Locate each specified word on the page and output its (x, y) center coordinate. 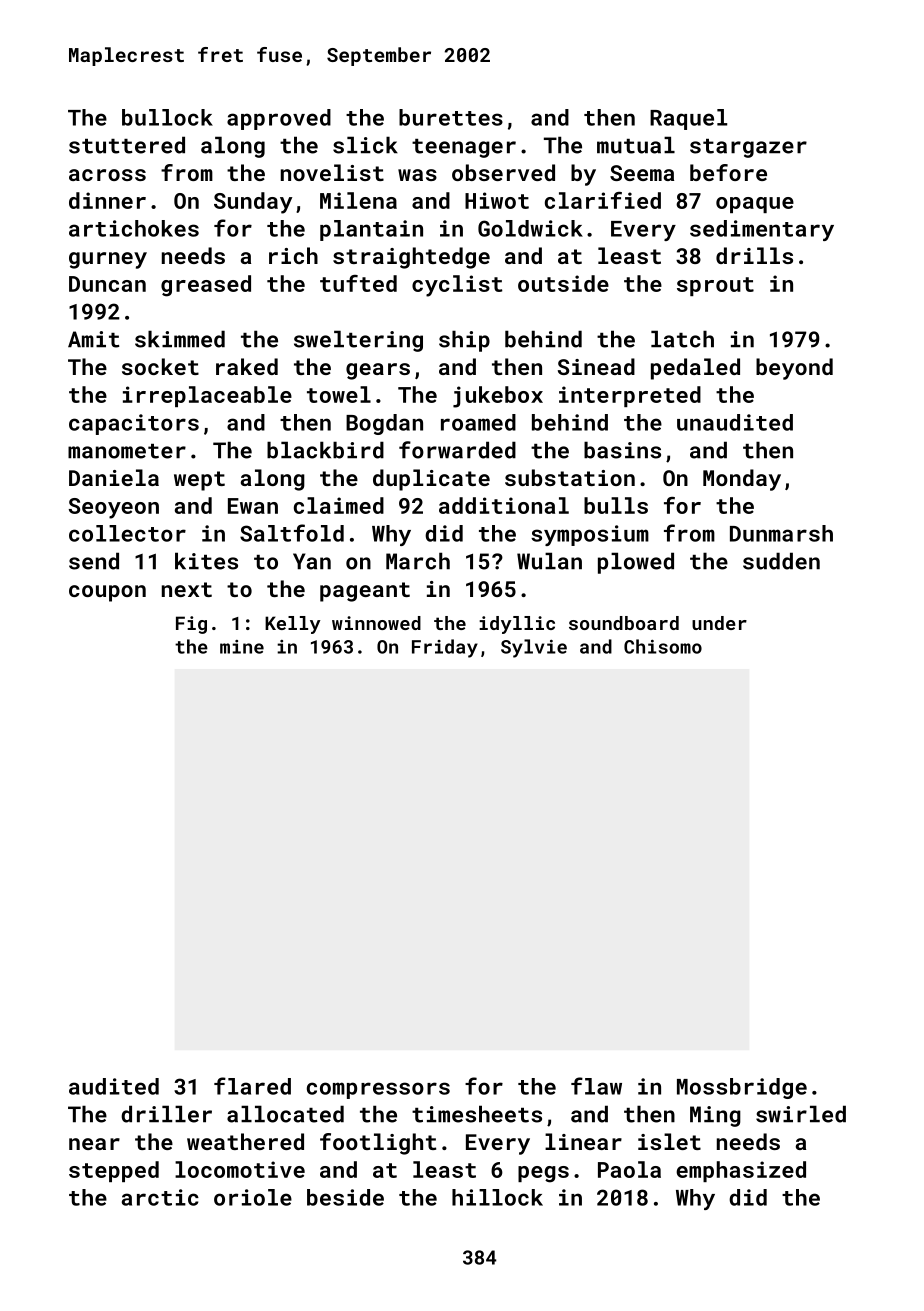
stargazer (748, 148)
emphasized (741, 1171)
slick (365, 145)
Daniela (114, 477)
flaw (596, 1086)
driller (166, 1114)
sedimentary (762, 230)
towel (339, 394)
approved (279, 119)
